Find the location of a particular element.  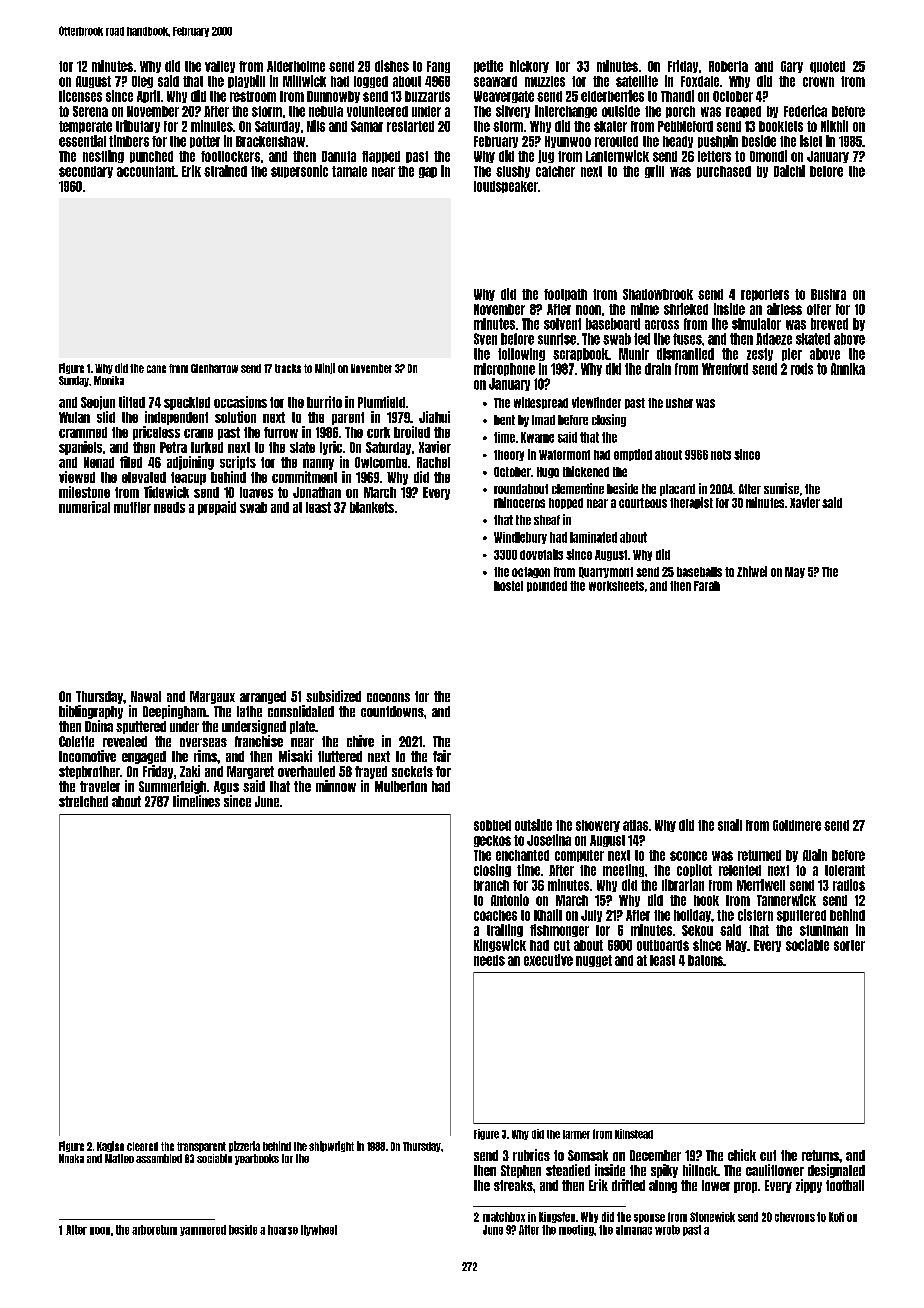

Kilnstead is located at coordinates (634, 1134).
